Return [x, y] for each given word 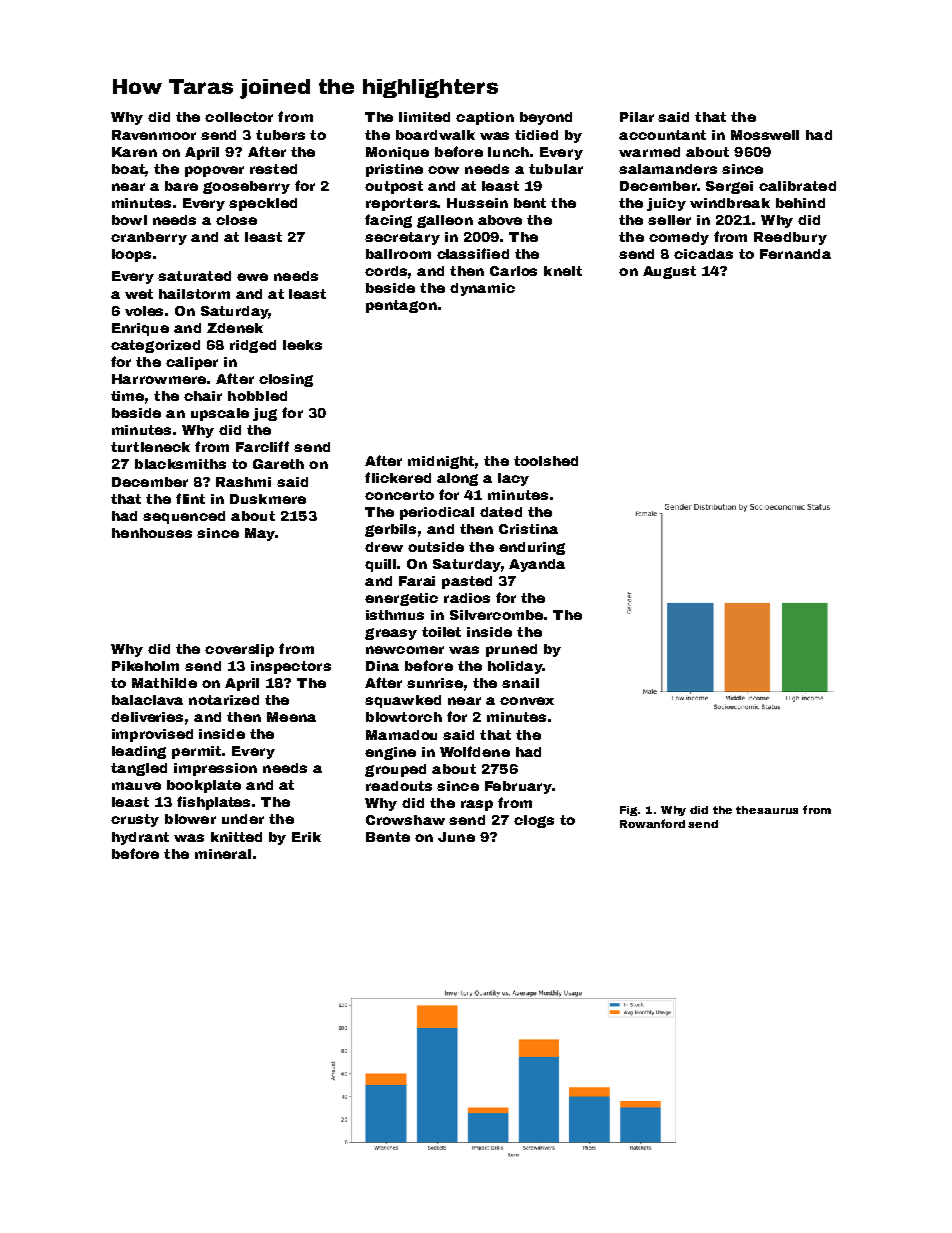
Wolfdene [475, 751]
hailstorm [194, 294]
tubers [280, 135]
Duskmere [268, 499]
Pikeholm [145, 666]
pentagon [401, 306]
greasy [391, 634]
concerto [399, 495]
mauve [136, 786]
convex [527, 701]
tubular [556, 169]
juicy [666, 204]
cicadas [703, 254]
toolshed [546, 461]
